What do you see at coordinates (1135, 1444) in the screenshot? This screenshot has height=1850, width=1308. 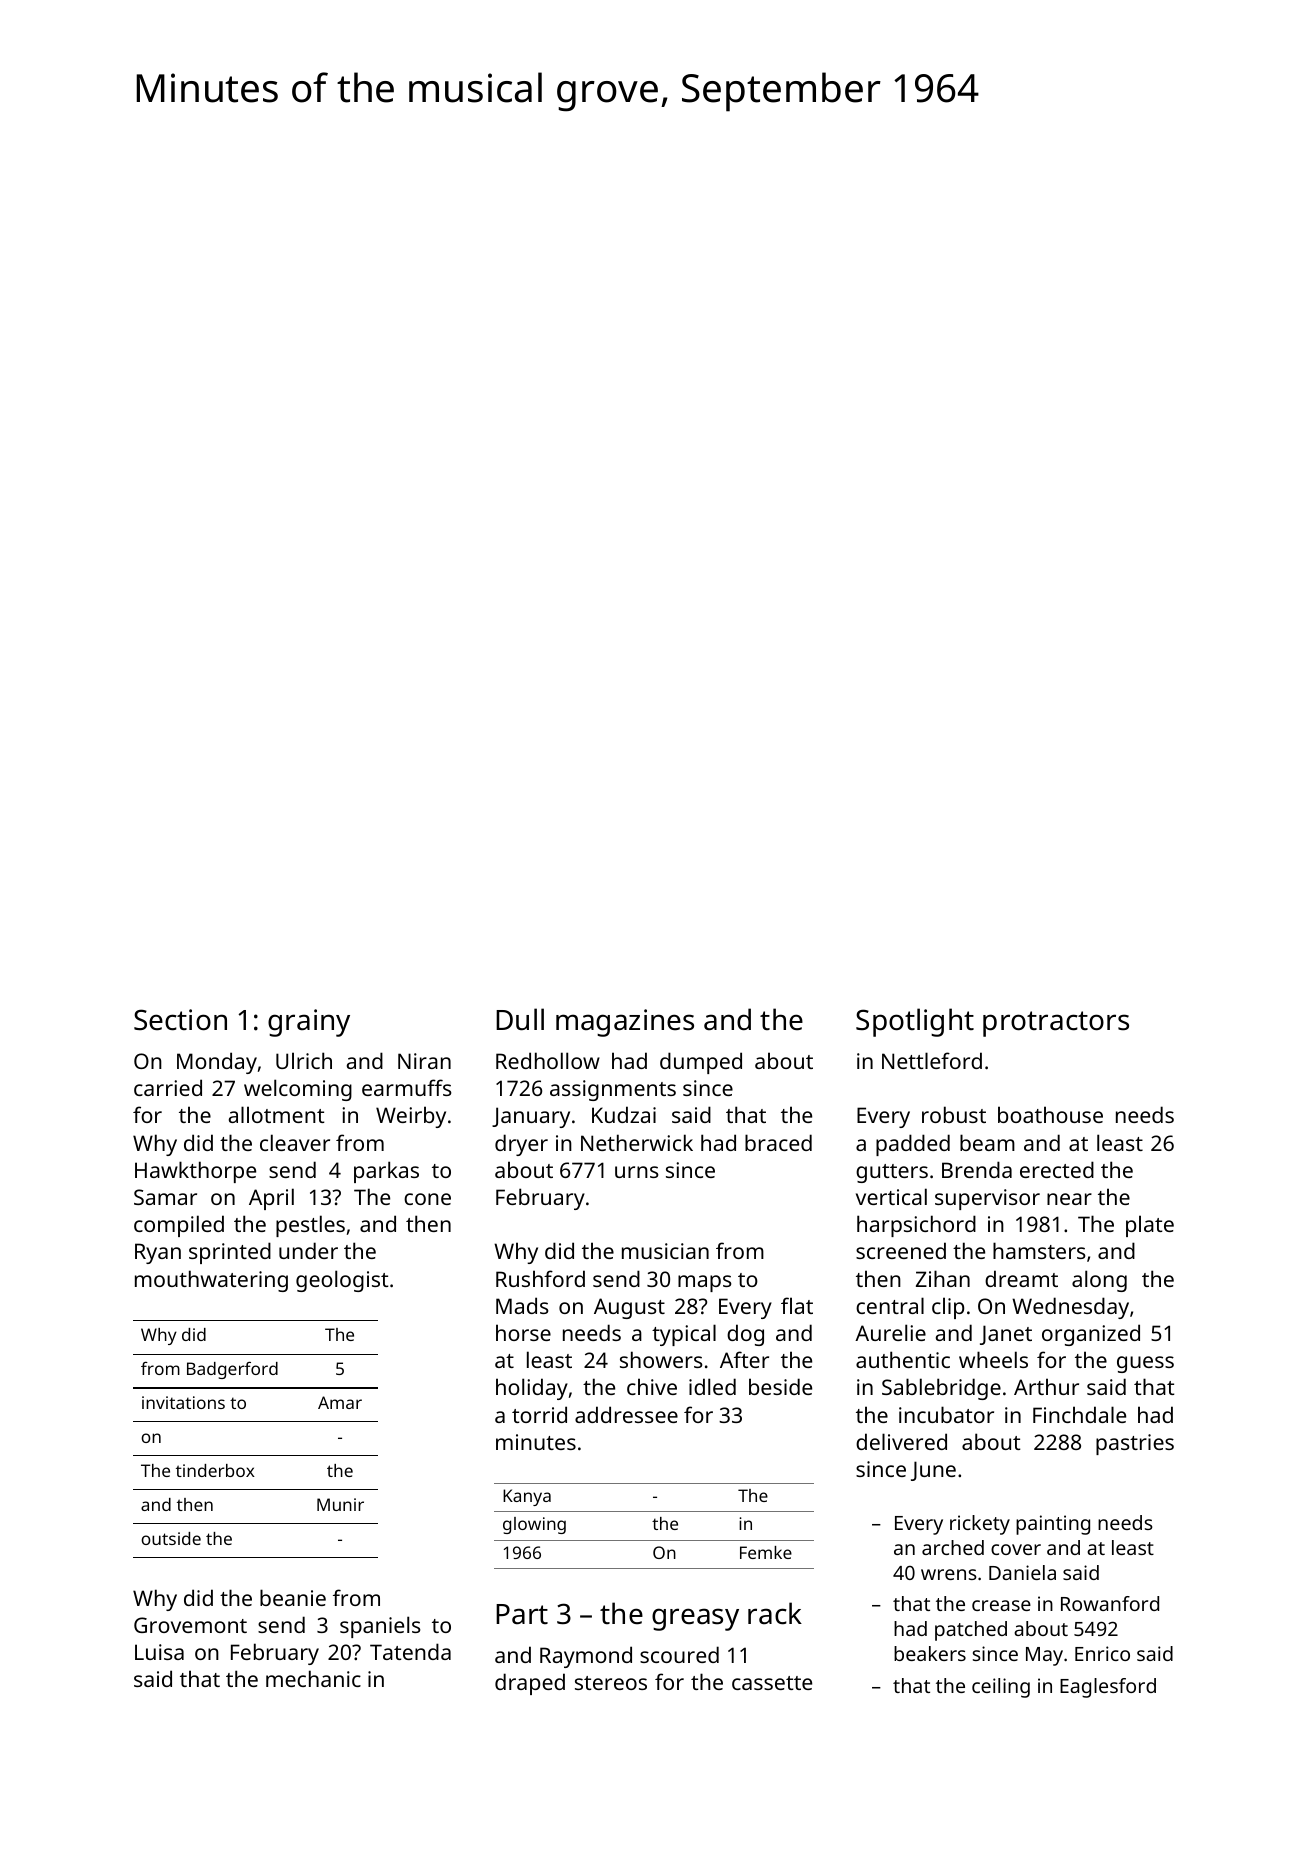 I see `pastries` at bounding box center [1135, 1444].
